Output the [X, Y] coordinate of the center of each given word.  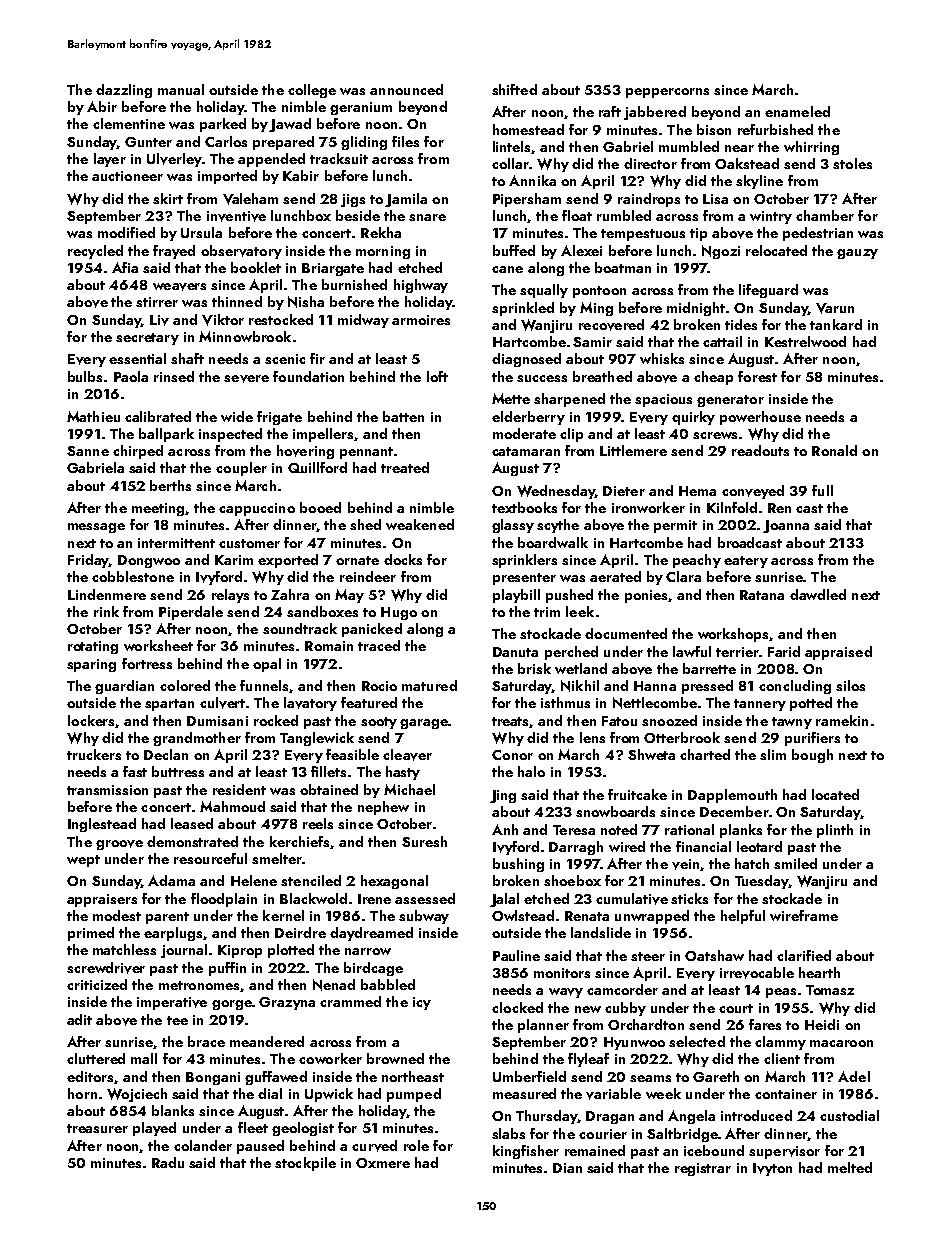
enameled [797, 111]
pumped [414, 1095]
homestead [528, 129]
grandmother [197, 739]
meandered [267, 1041]
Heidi [822, 1024]
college [312, 91]
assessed [425, 898]
